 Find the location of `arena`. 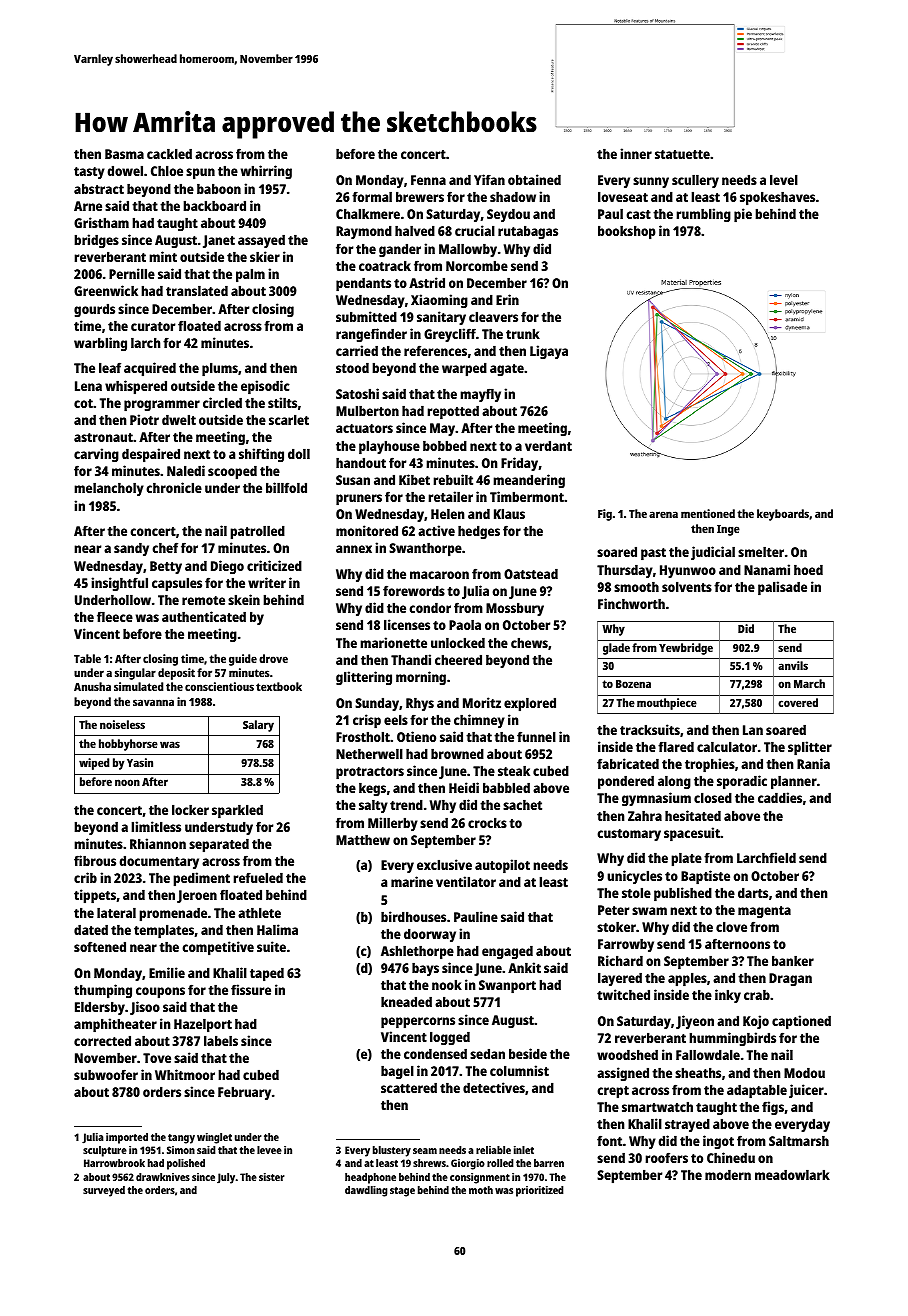

arena is located at coordinates (663, 514).
